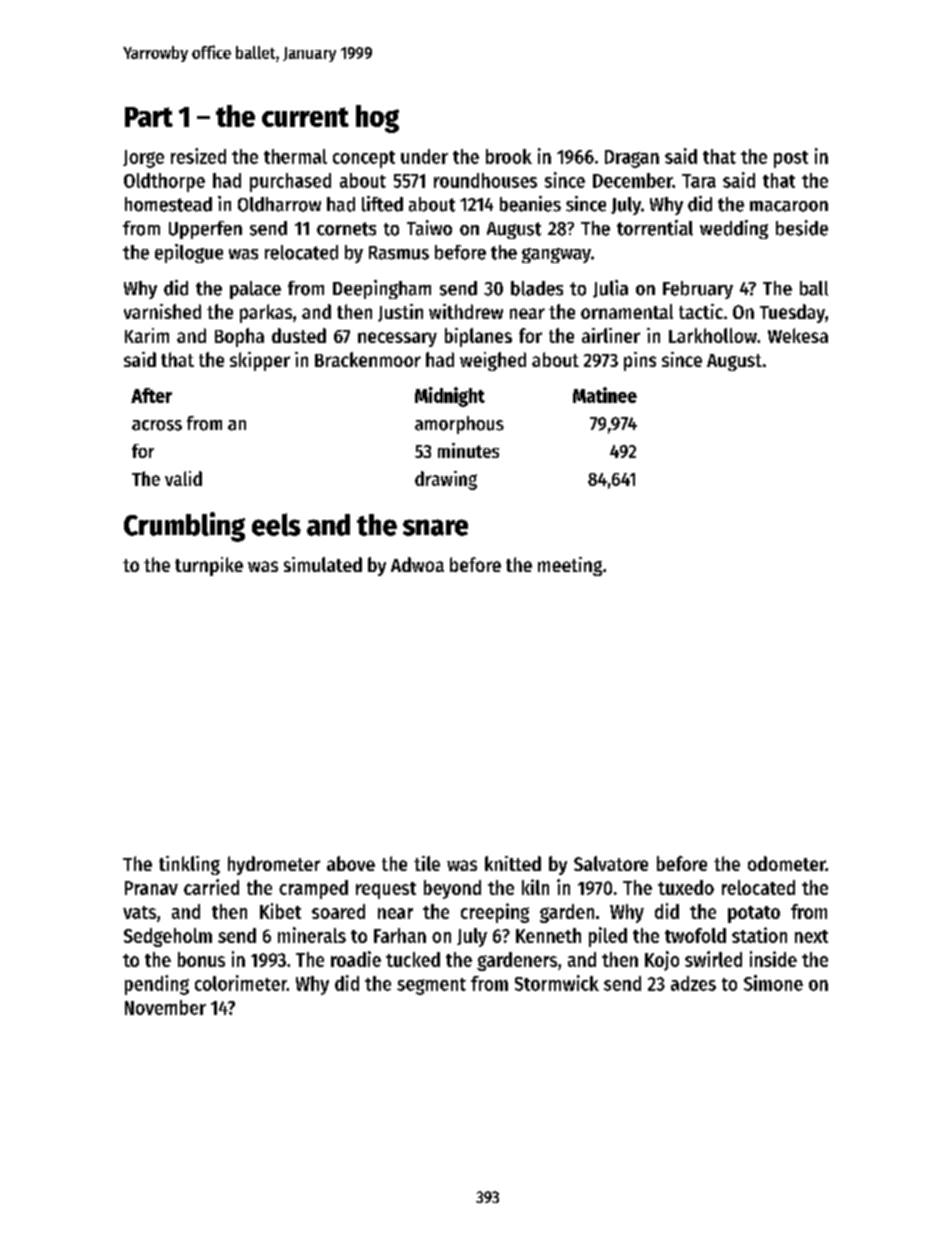 The height and width of the page is (1233, 952). I want to click on post, so click(791, 159).
